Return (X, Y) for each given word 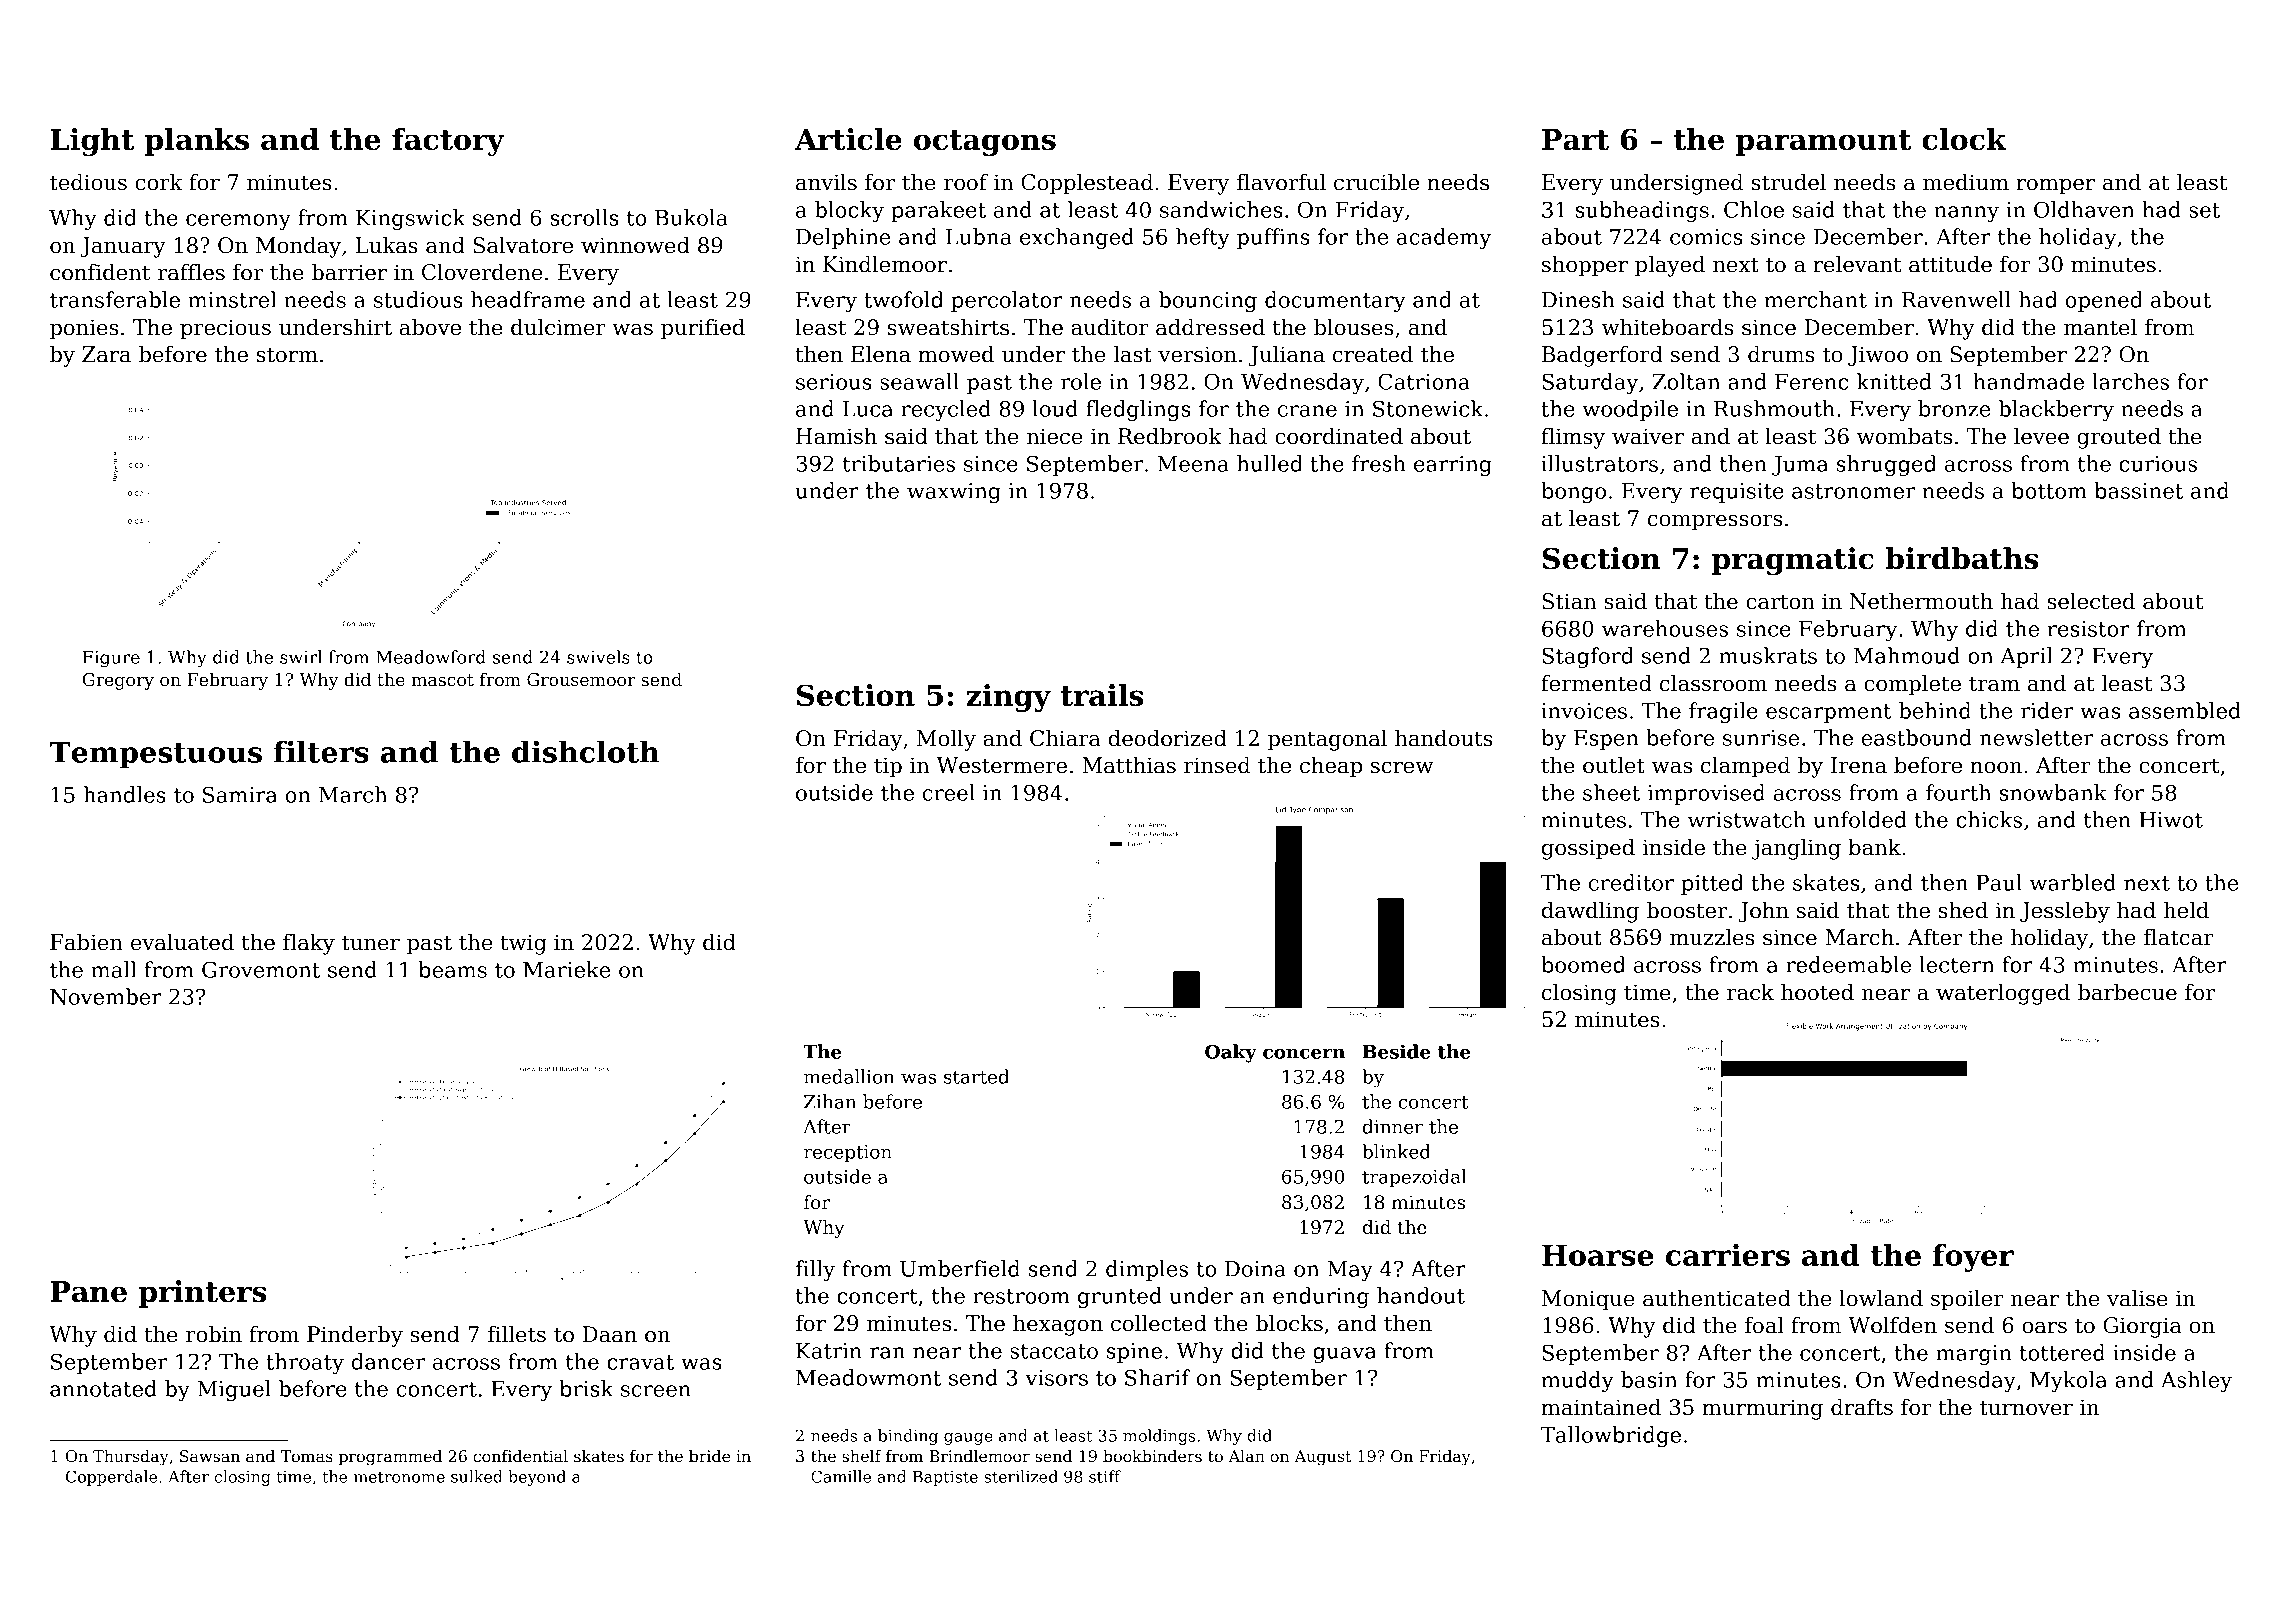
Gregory (118, 681)
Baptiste (945, 1478)
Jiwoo (1878, 356)
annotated (103, 1388)
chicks (1989, 819)
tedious (88, 182)
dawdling (1590, 912)
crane (1307, 411)
